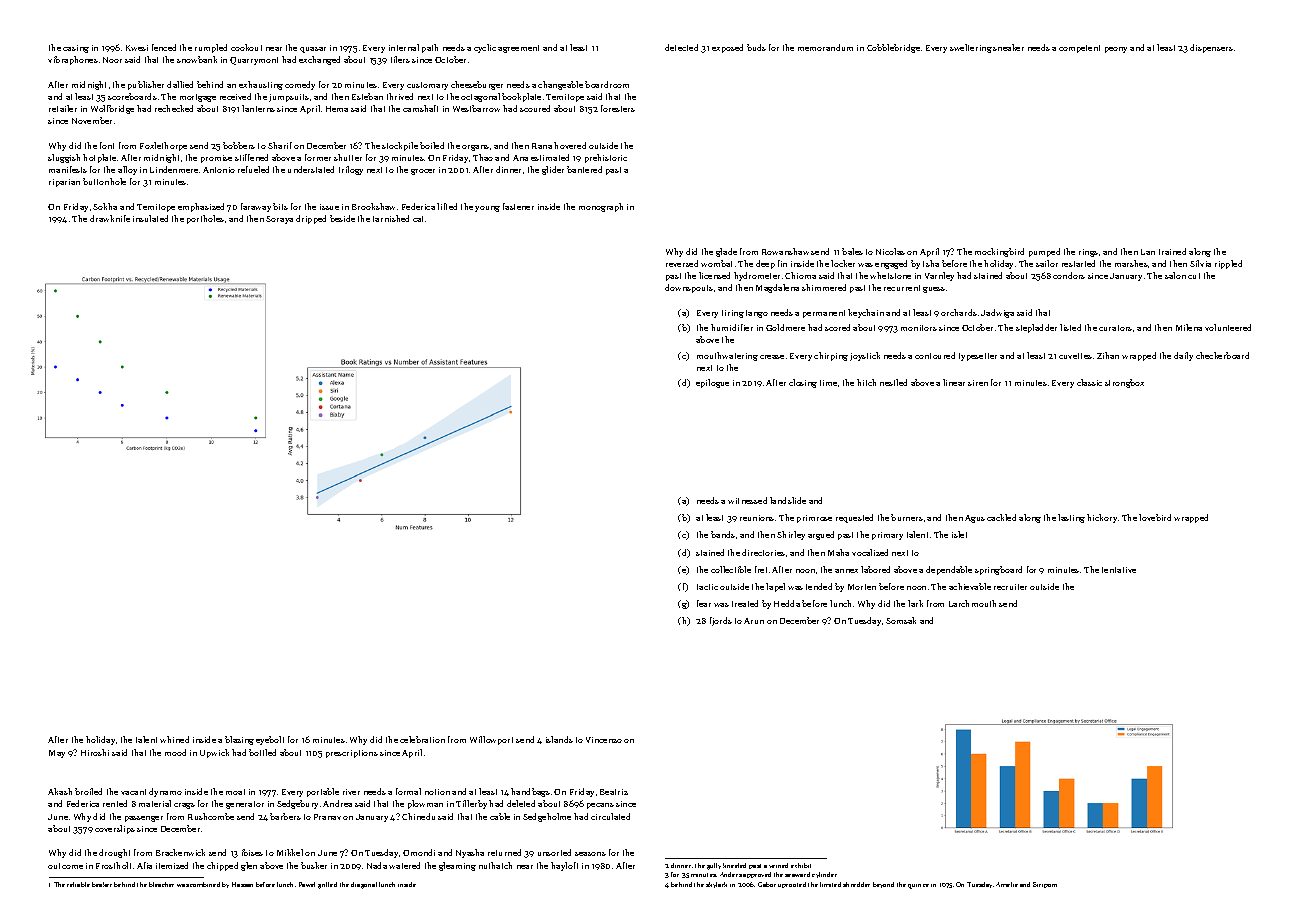  I want to click on buds, so click(756, 47).
